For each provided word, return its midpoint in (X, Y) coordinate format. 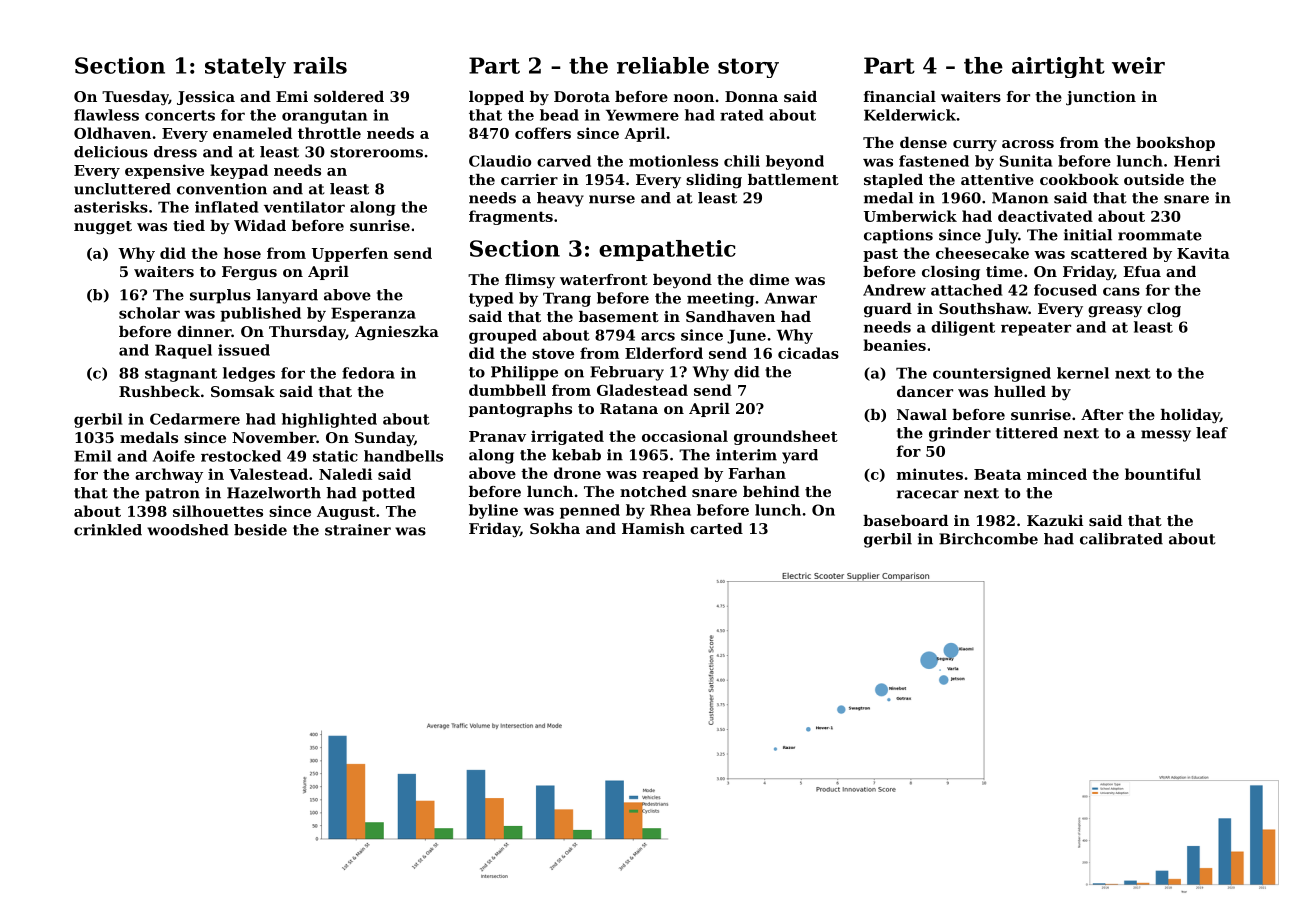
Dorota (582, 96)
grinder (960, 434)
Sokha (555, 528)
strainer (358, 530)
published (260, 314)
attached (966, 290)
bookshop (1175, 144)
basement (619, 316)
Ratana (629, 408)
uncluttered (122, 189)
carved (564, 161)
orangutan (324, 117)
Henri (1197, 161)
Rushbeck (159, 391)
